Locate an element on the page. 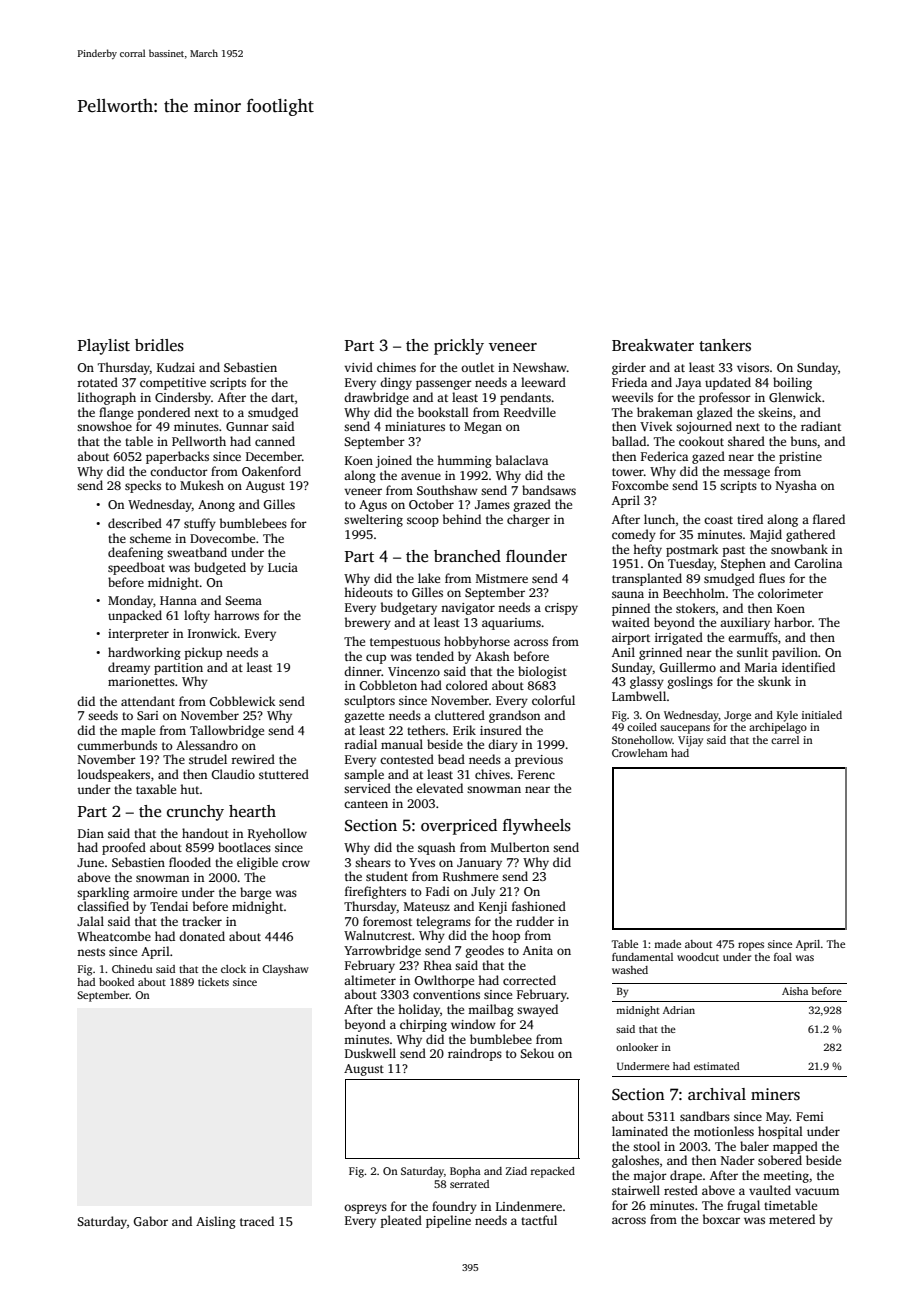  baler is located at coordinates (754, 1146).
